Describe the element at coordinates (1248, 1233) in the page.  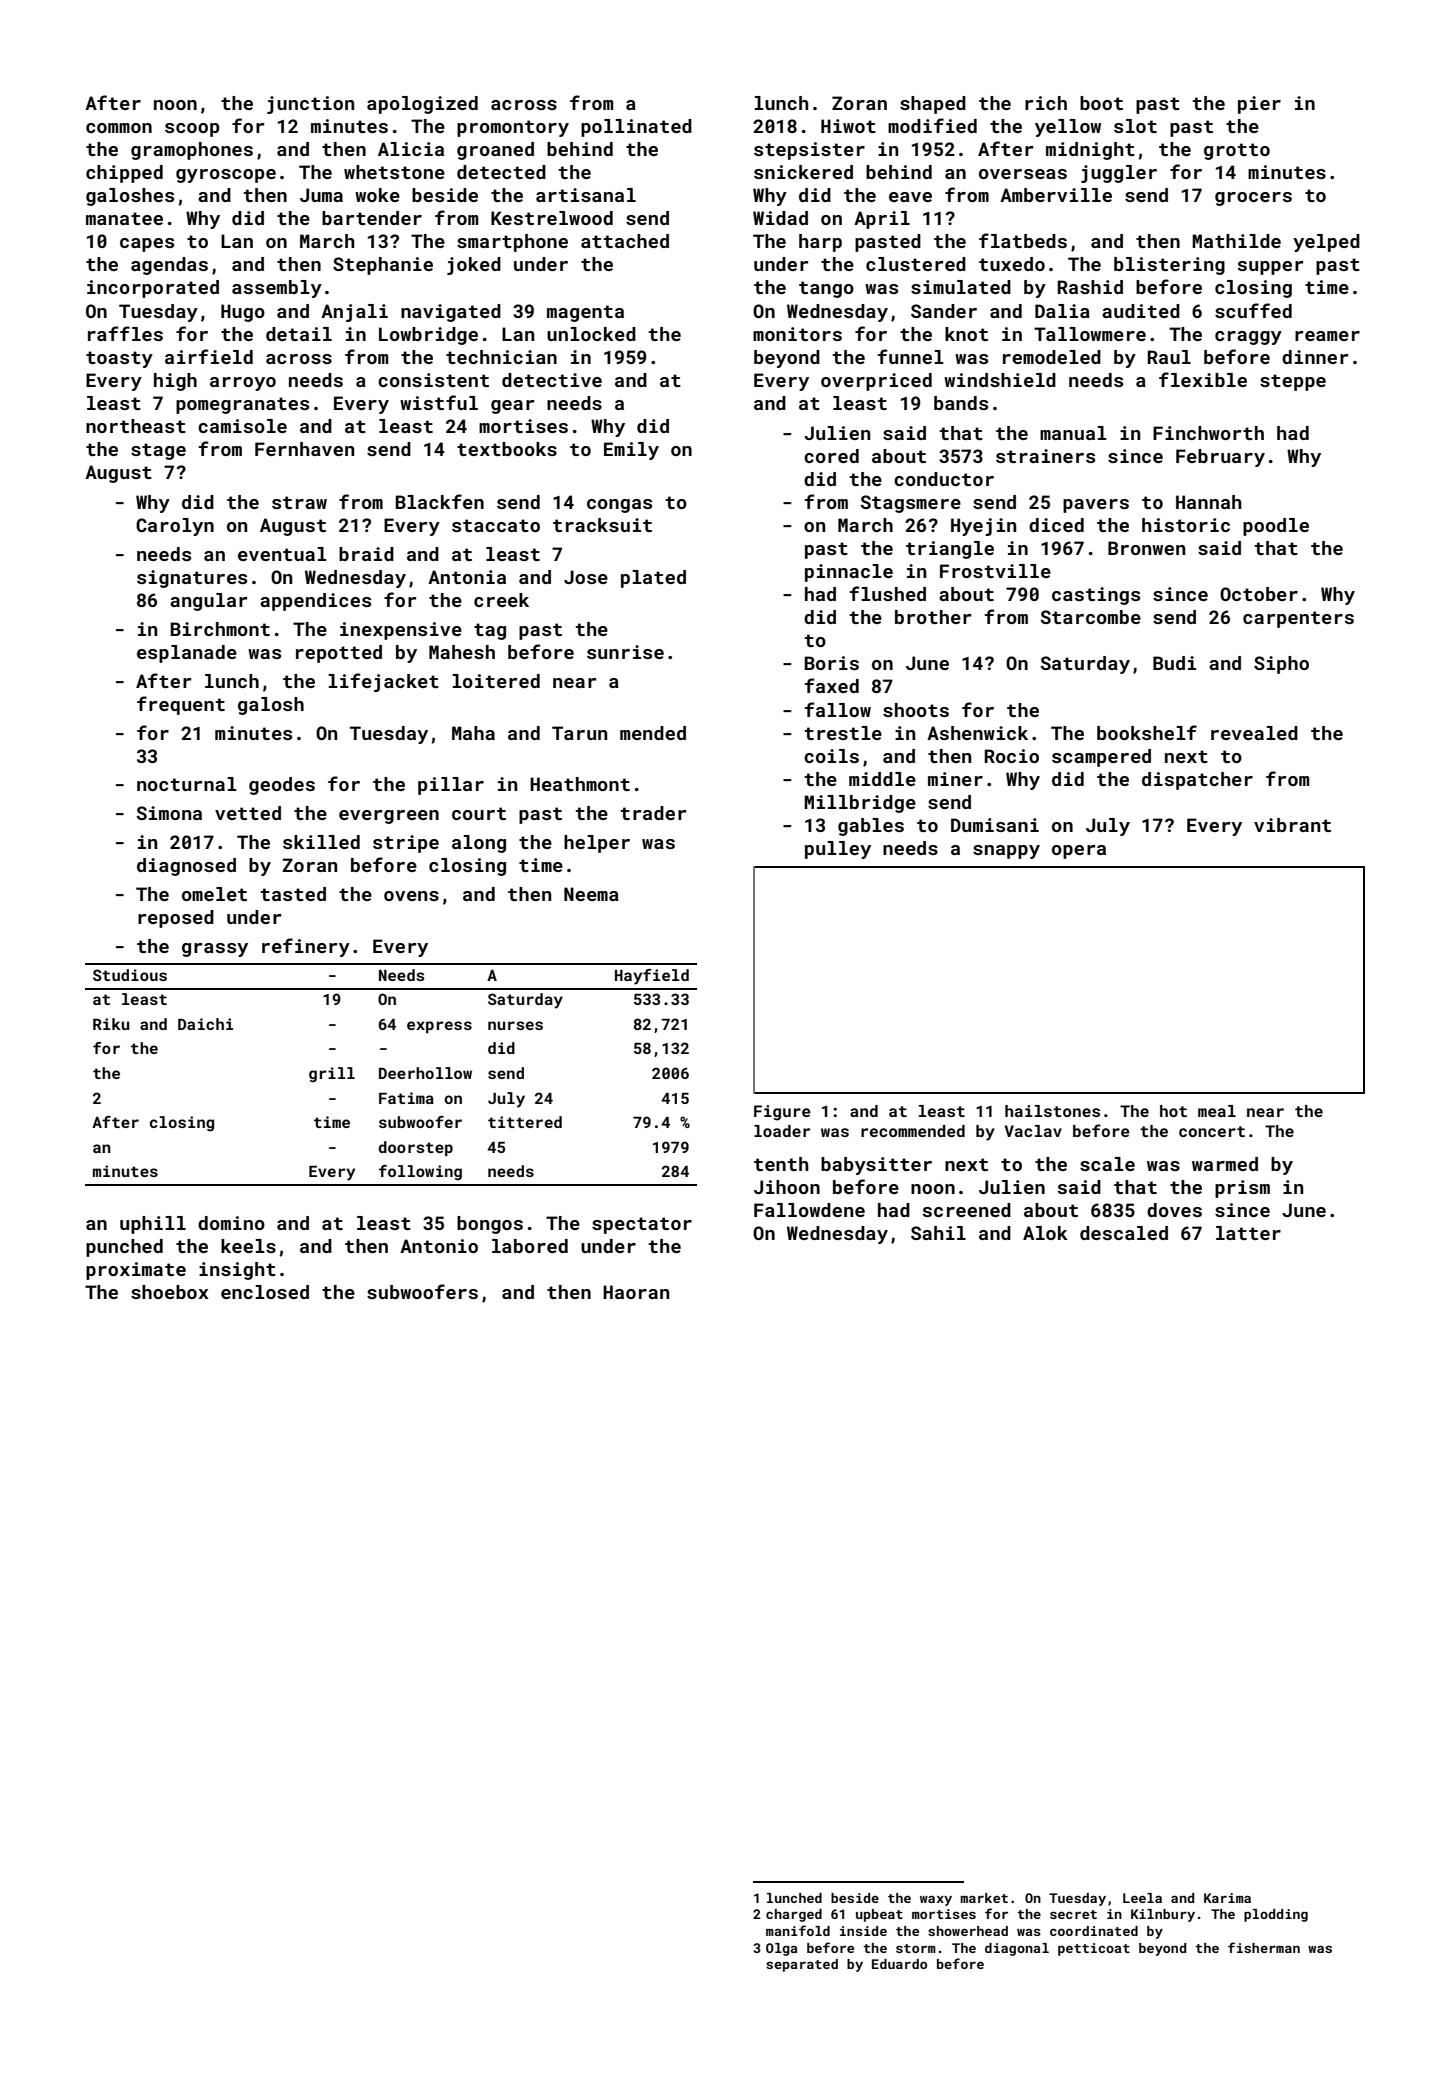
I see `latter` at that location.
